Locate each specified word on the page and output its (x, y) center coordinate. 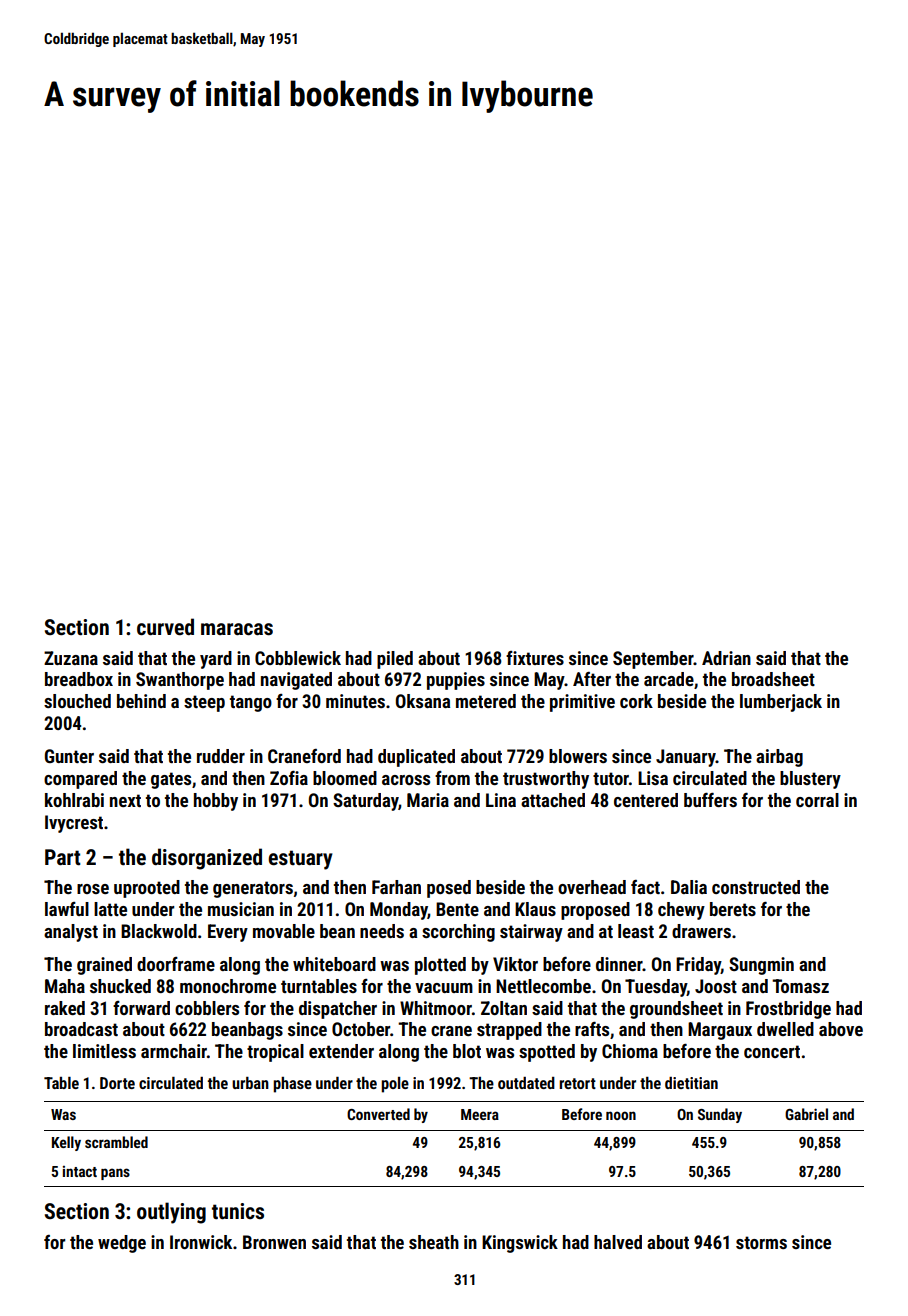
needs (382, 931)
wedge (122, 1244)
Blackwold (159, 931)
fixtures (535, 658)
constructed (756, 887)
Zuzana (71, 658)
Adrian (726, 658)
